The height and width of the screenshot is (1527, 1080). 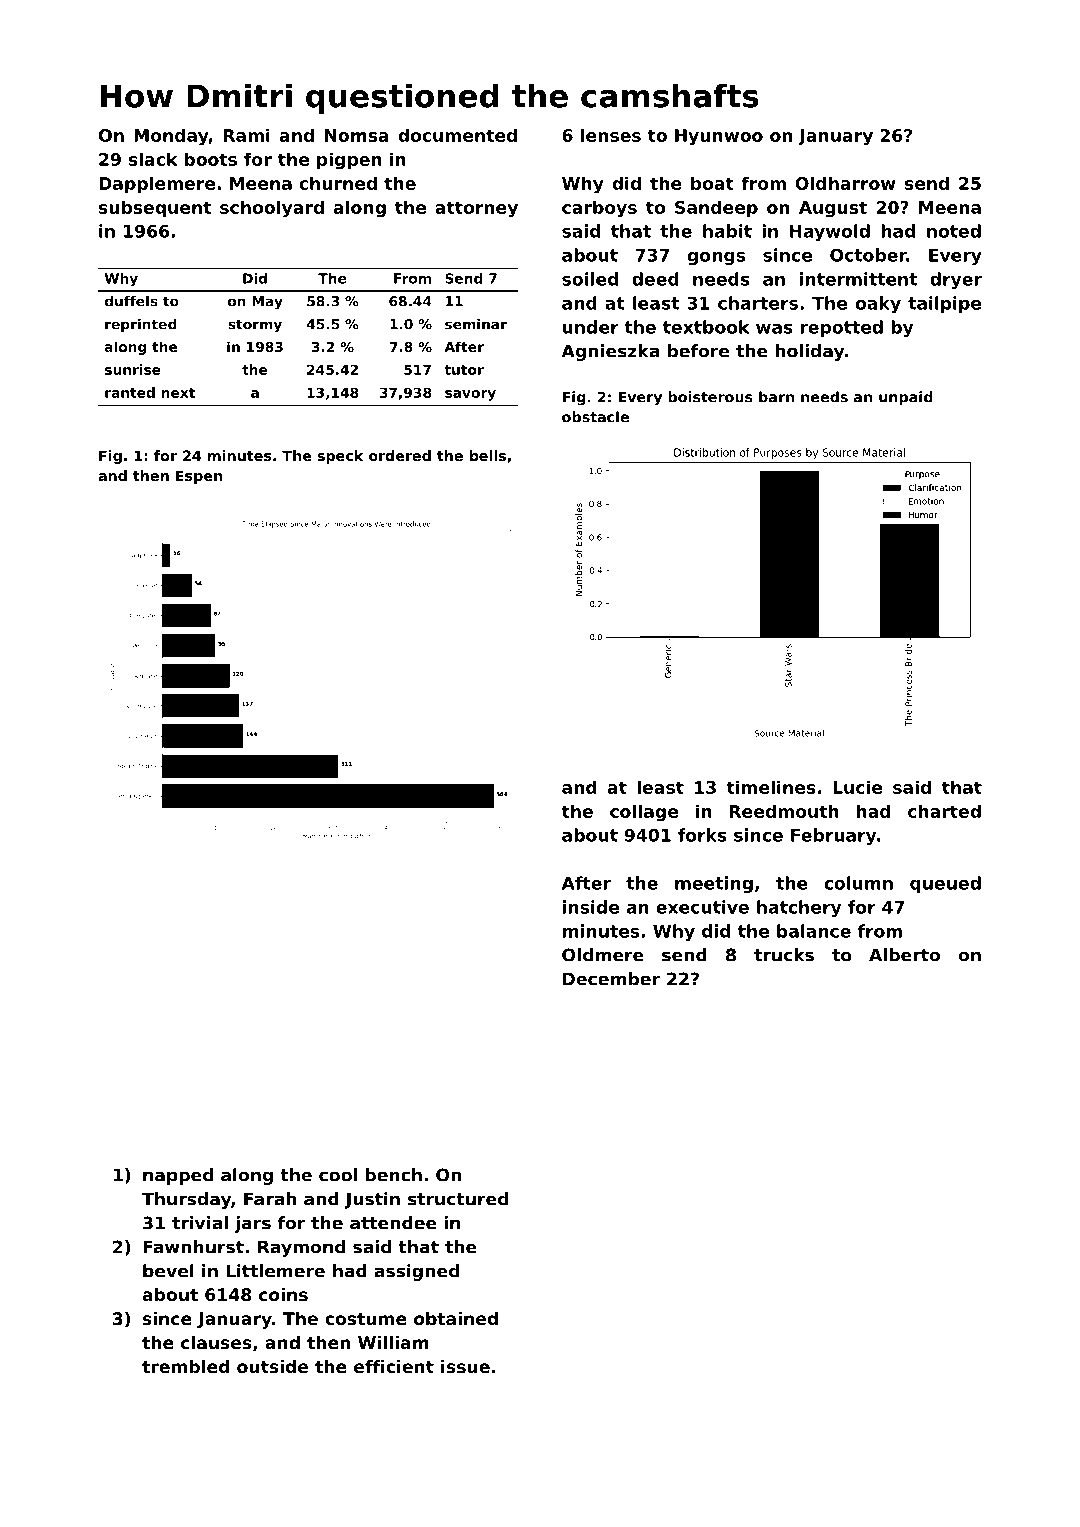 I want to click on inside, so click(x=591, y=907).
